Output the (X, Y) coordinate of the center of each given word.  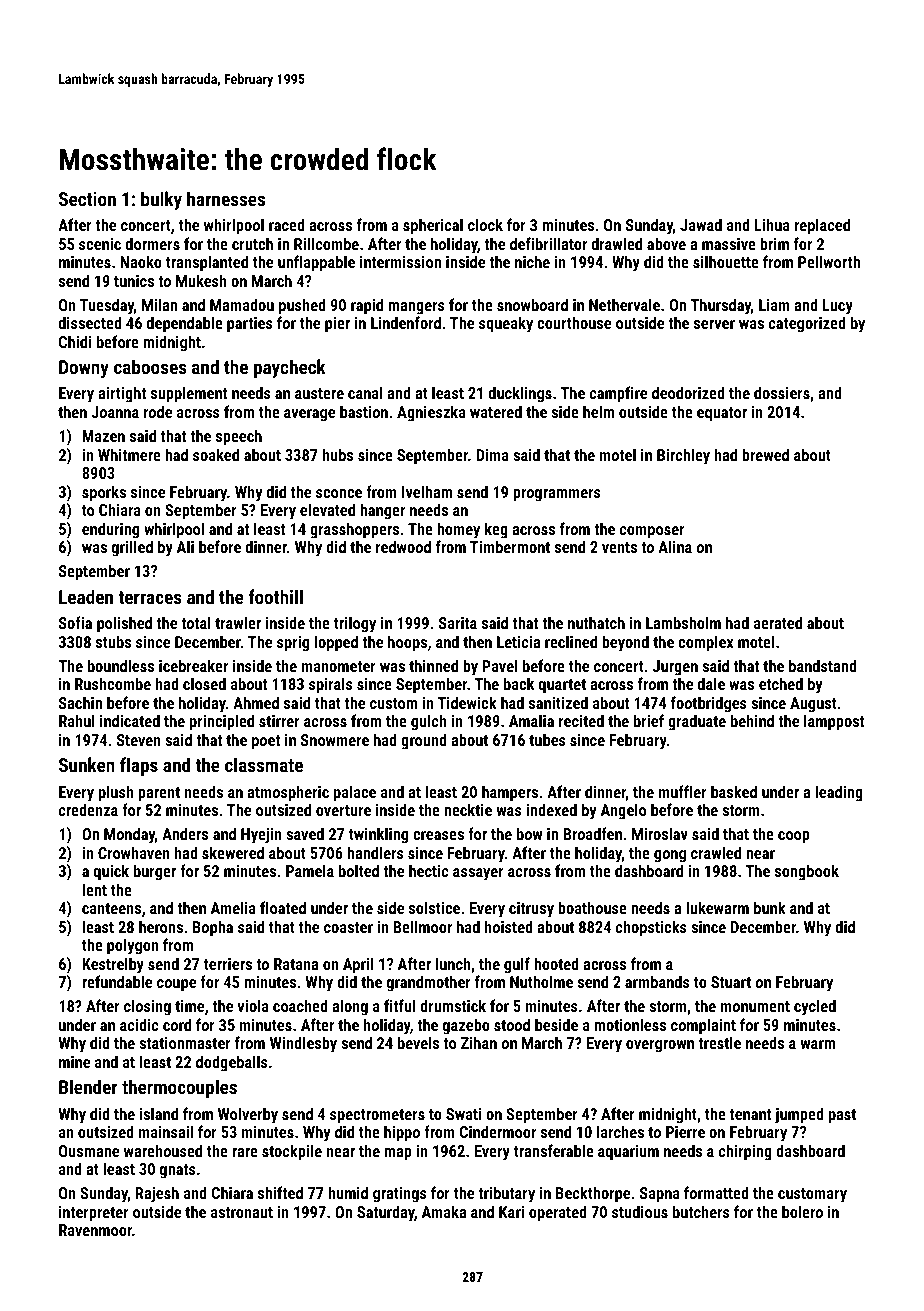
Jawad (701, 224)
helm (598, 411)
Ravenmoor (95, 1230)
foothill (275, 596)
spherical (433, 226)
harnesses (226, 198)
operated (558, 1213)
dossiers (782, 392)
